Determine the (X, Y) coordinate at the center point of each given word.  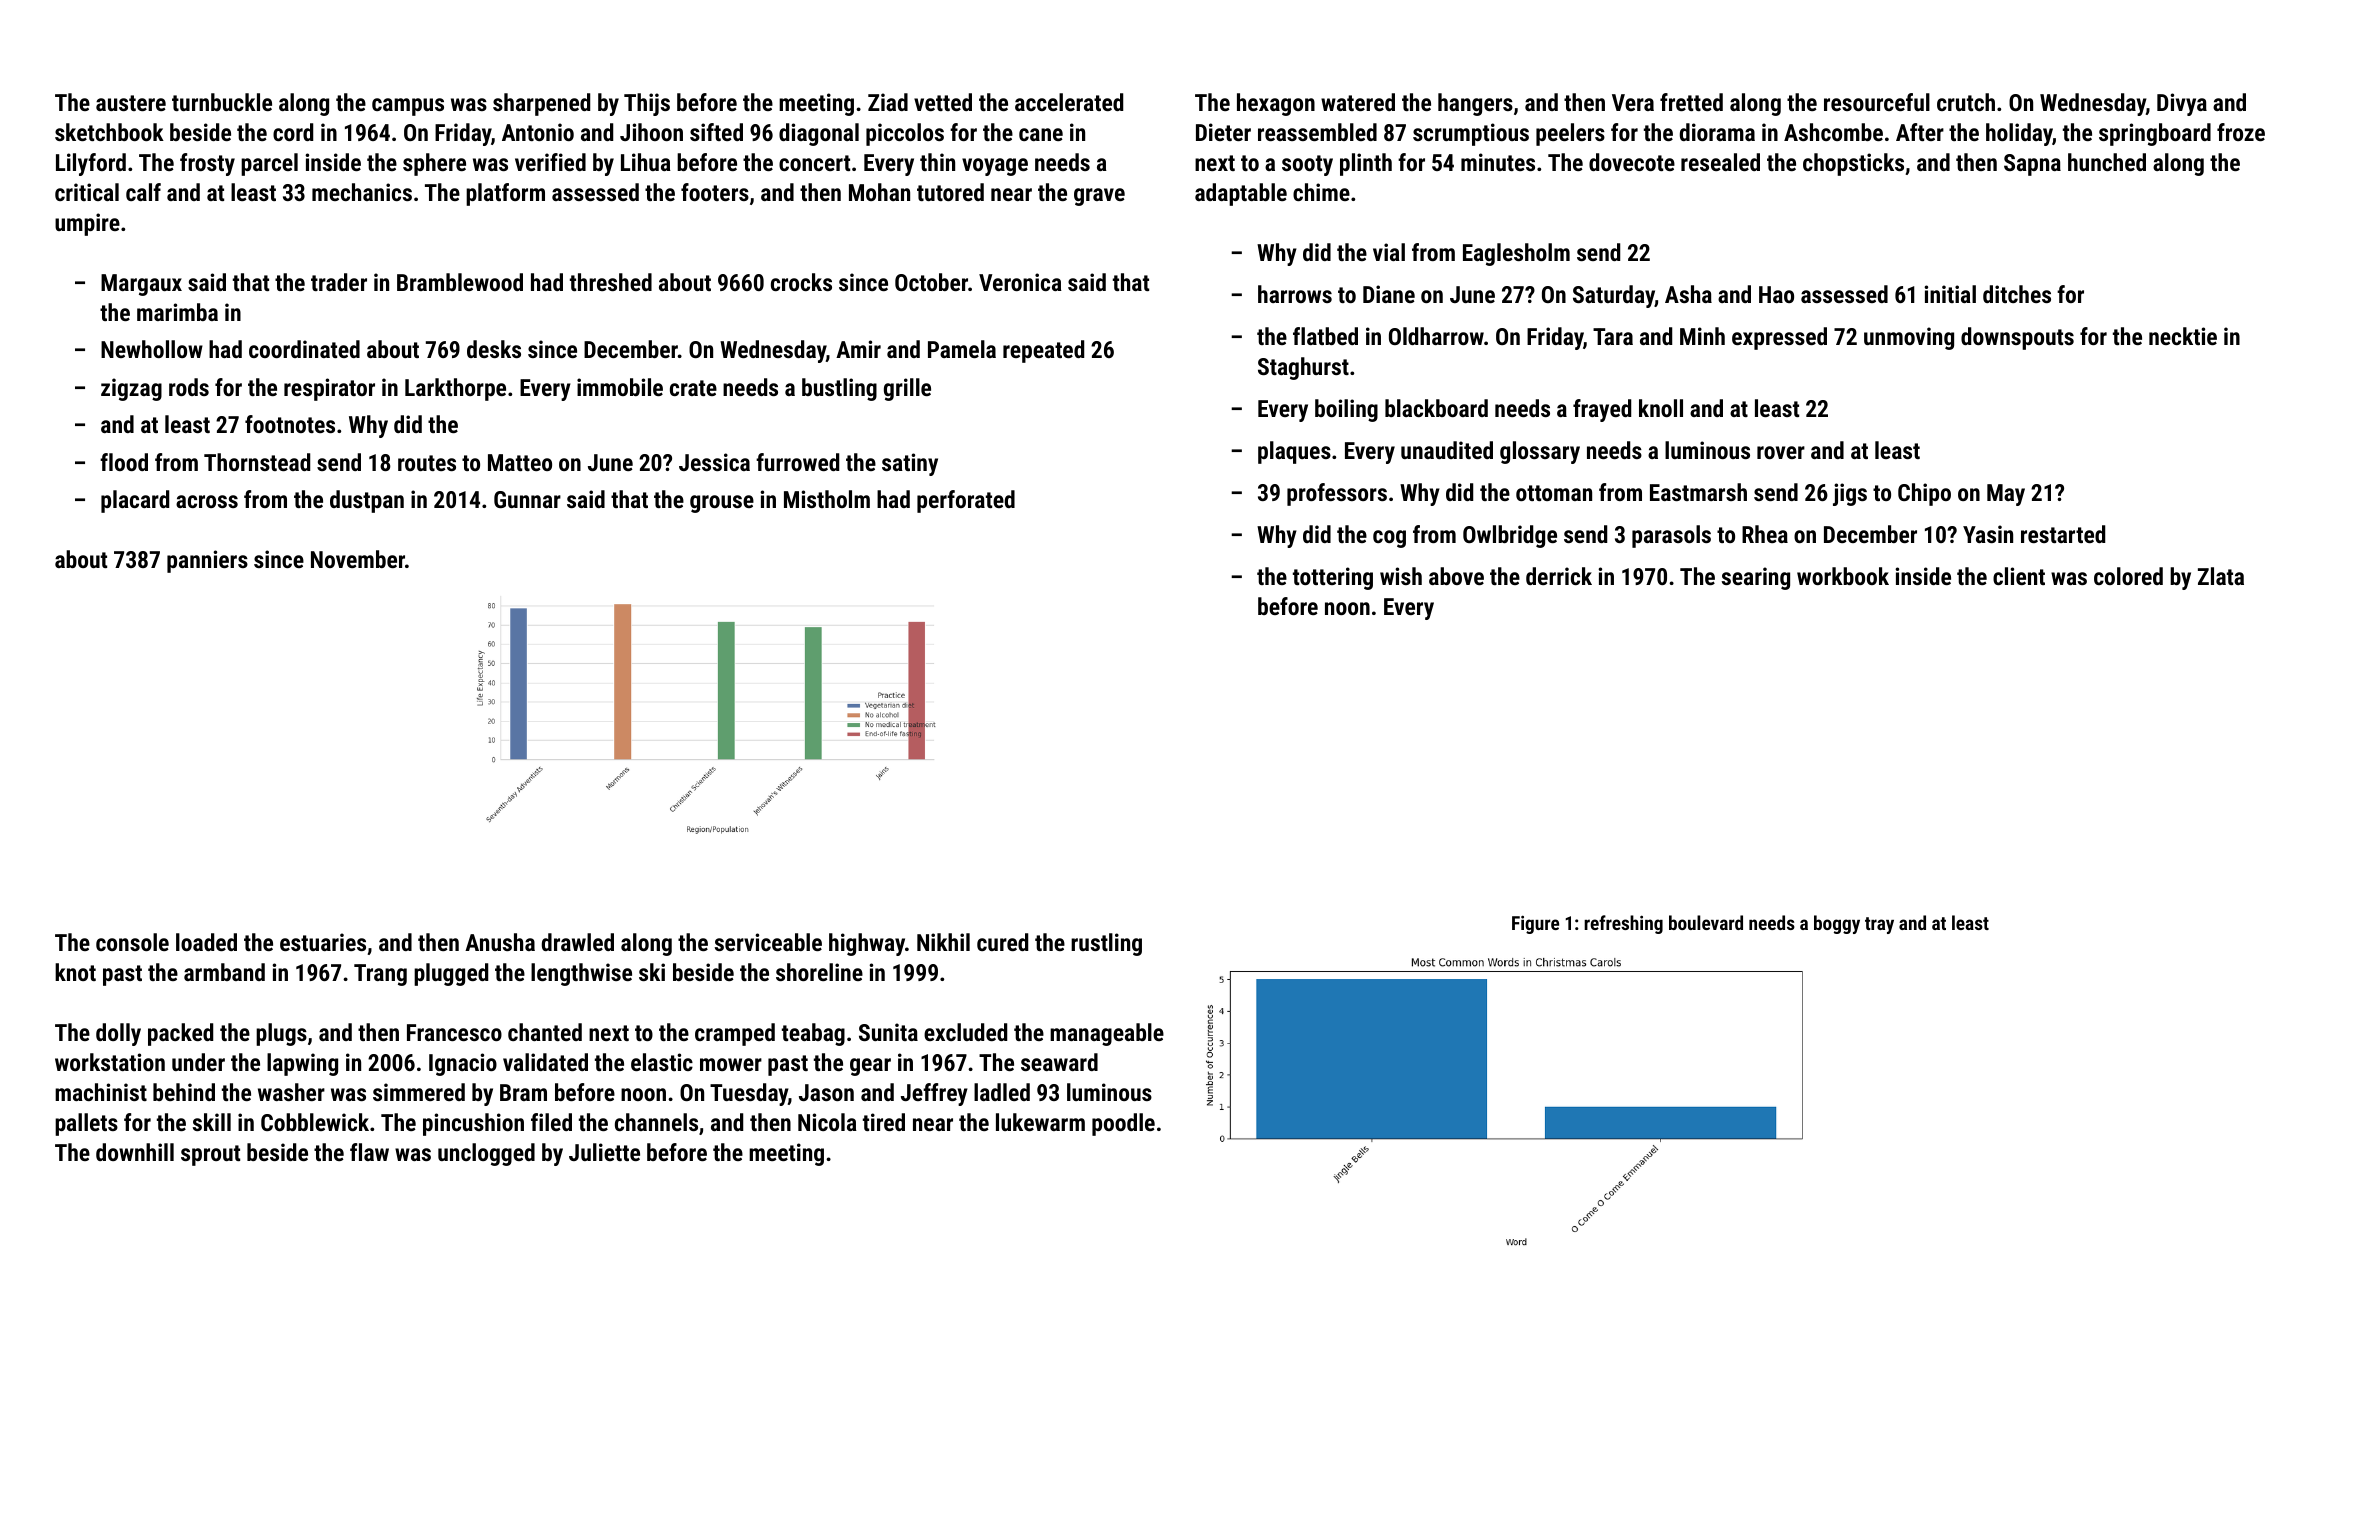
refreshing (1623, 924)
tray (1879, 925)
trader (339, 282)
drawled (578, 942)
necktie (2183, 336)
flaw (369, 1152)
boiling (1346, 410)
